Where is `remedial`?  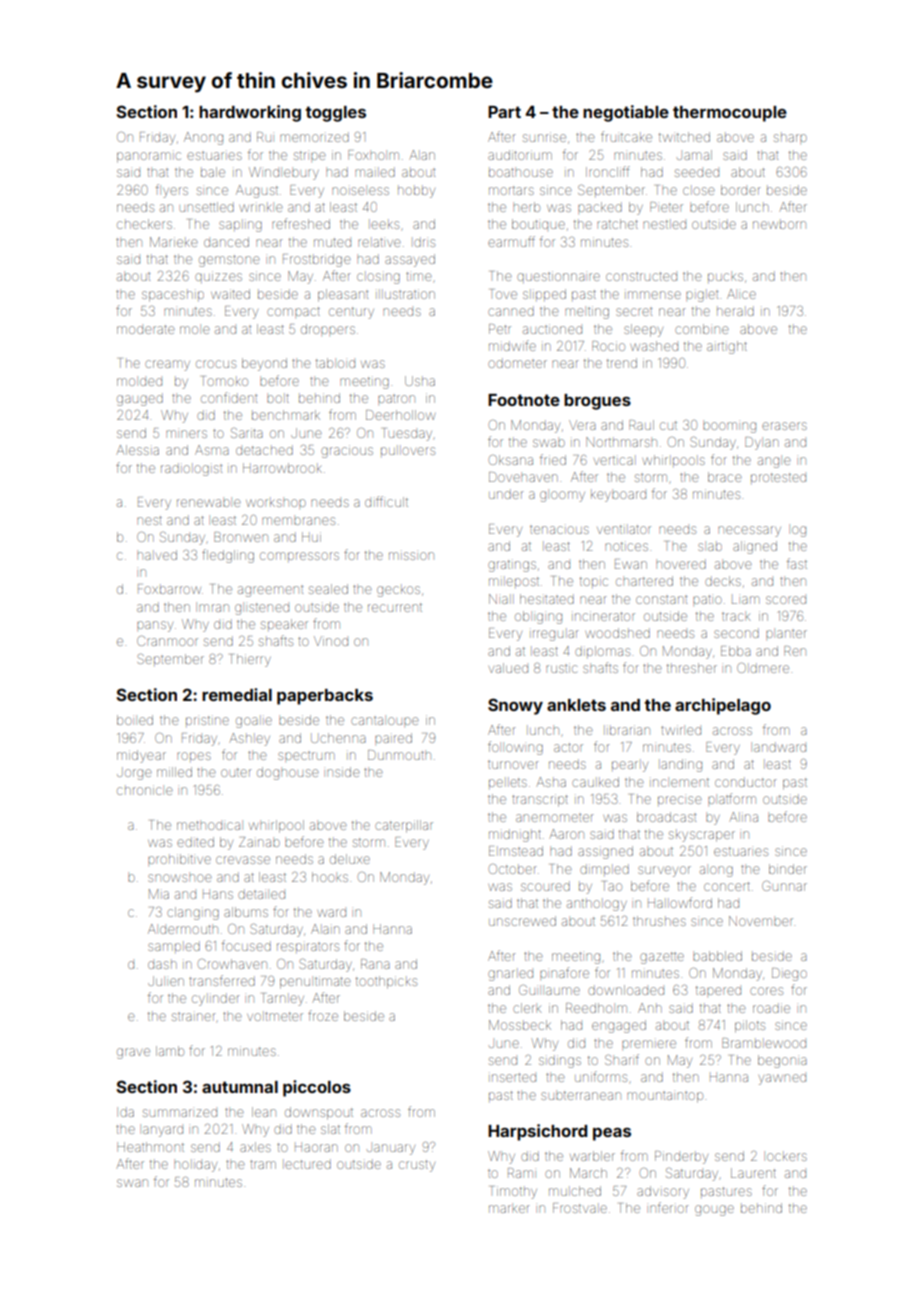 remedial is located at coordinates (237, 694).
